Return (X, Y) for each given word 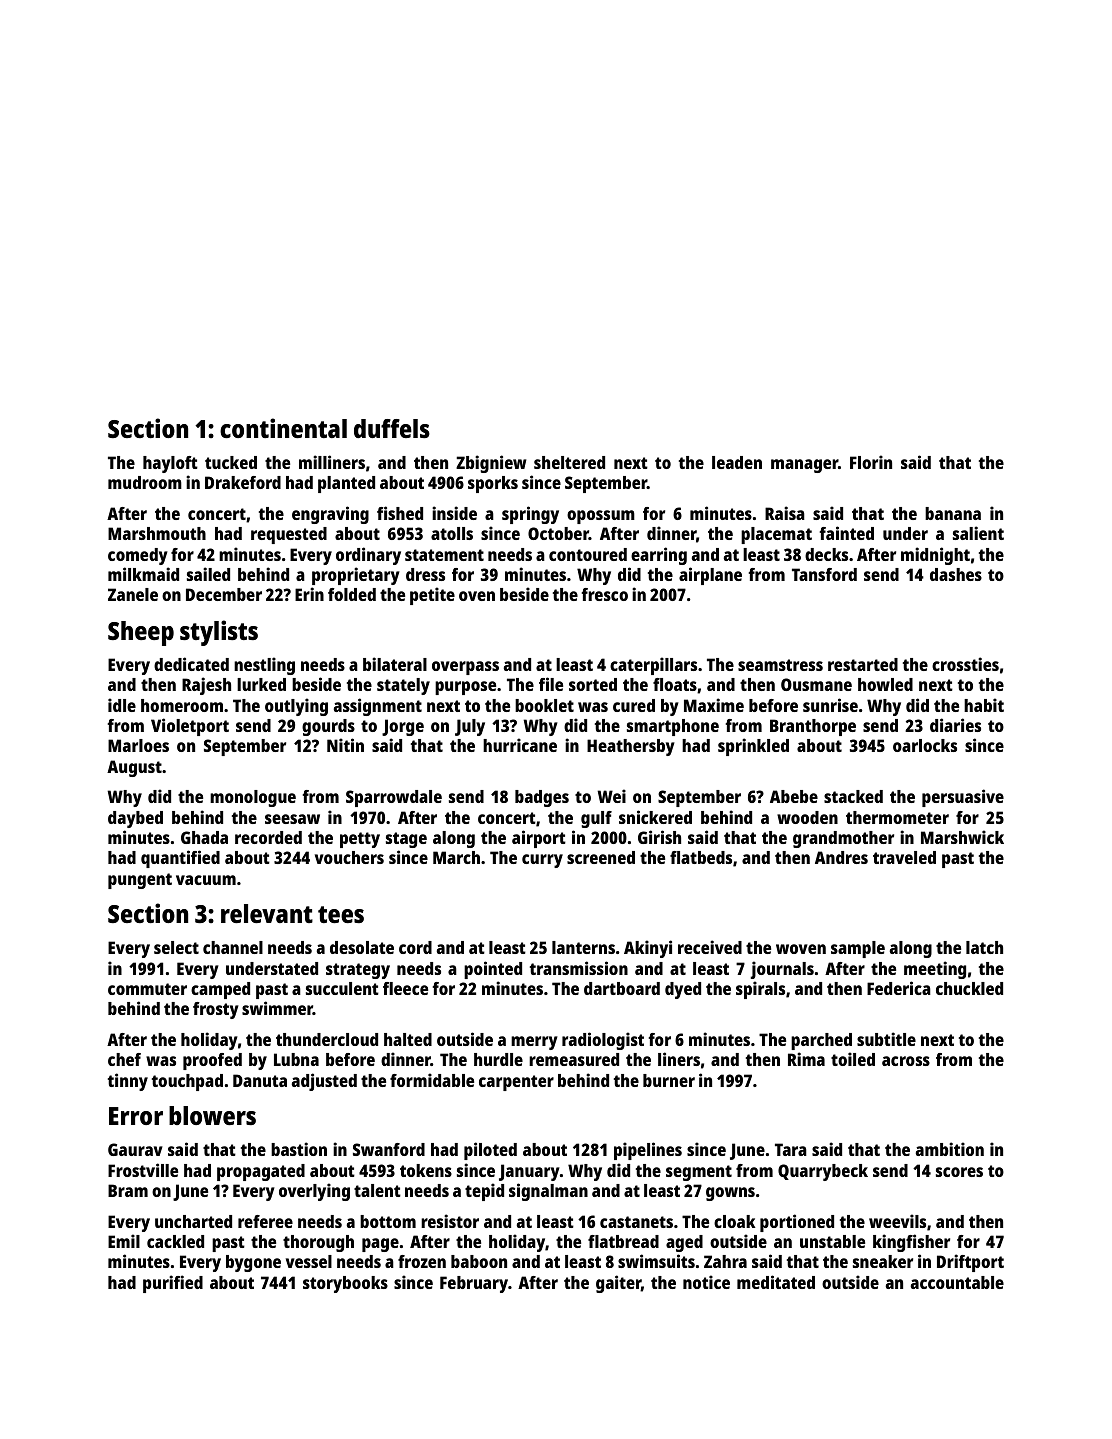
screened (601, 857)
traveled (904, 857)
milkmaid (143, 574)
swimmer (277, 1008)
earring (659, 556)
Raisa (785, 513)
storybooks (345, 1284)
